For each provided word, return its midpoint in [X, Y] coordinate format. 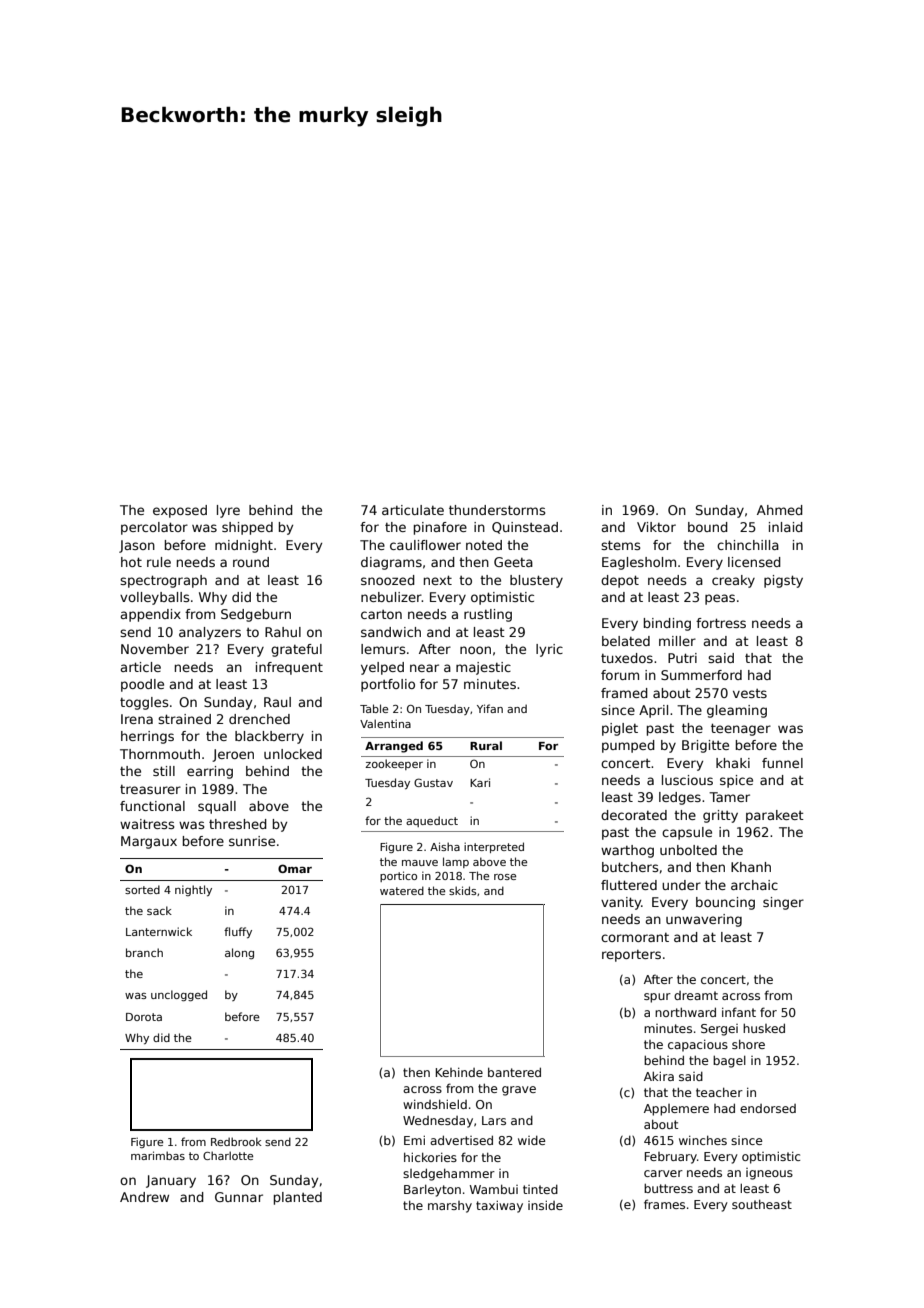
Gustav [433, 782]
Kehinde [459, 1072]
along [239, 953]
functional [152, 806]
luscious [687, 780]
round [251, 562]
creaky [733, 581]
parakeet [775, 816]
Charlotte [228, 1155]
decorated [634, 815]
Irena [137, 719]
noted [484, 545]
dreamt [696, 995]
